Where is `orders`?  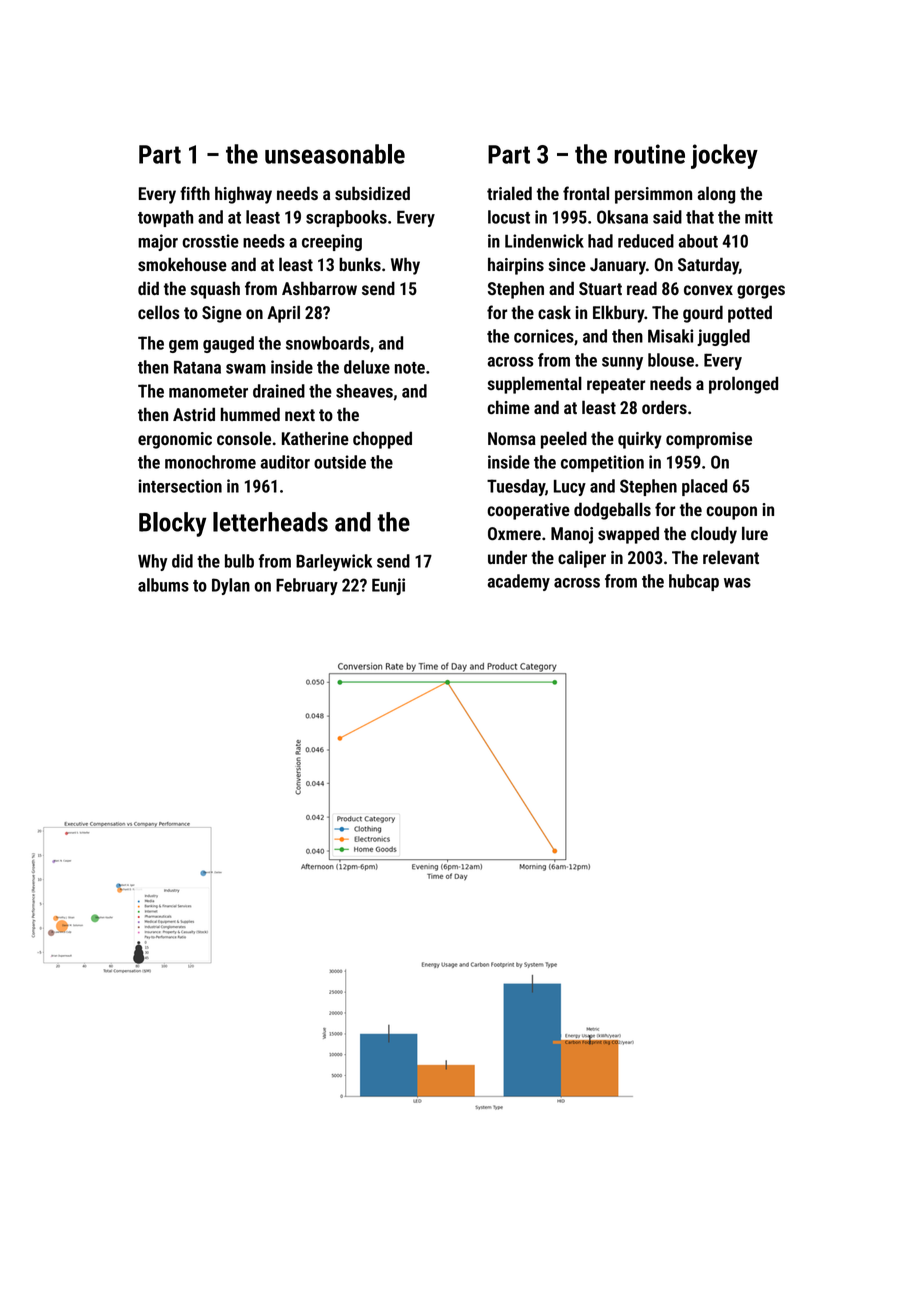 orders is located at coordinates (664, 407).
